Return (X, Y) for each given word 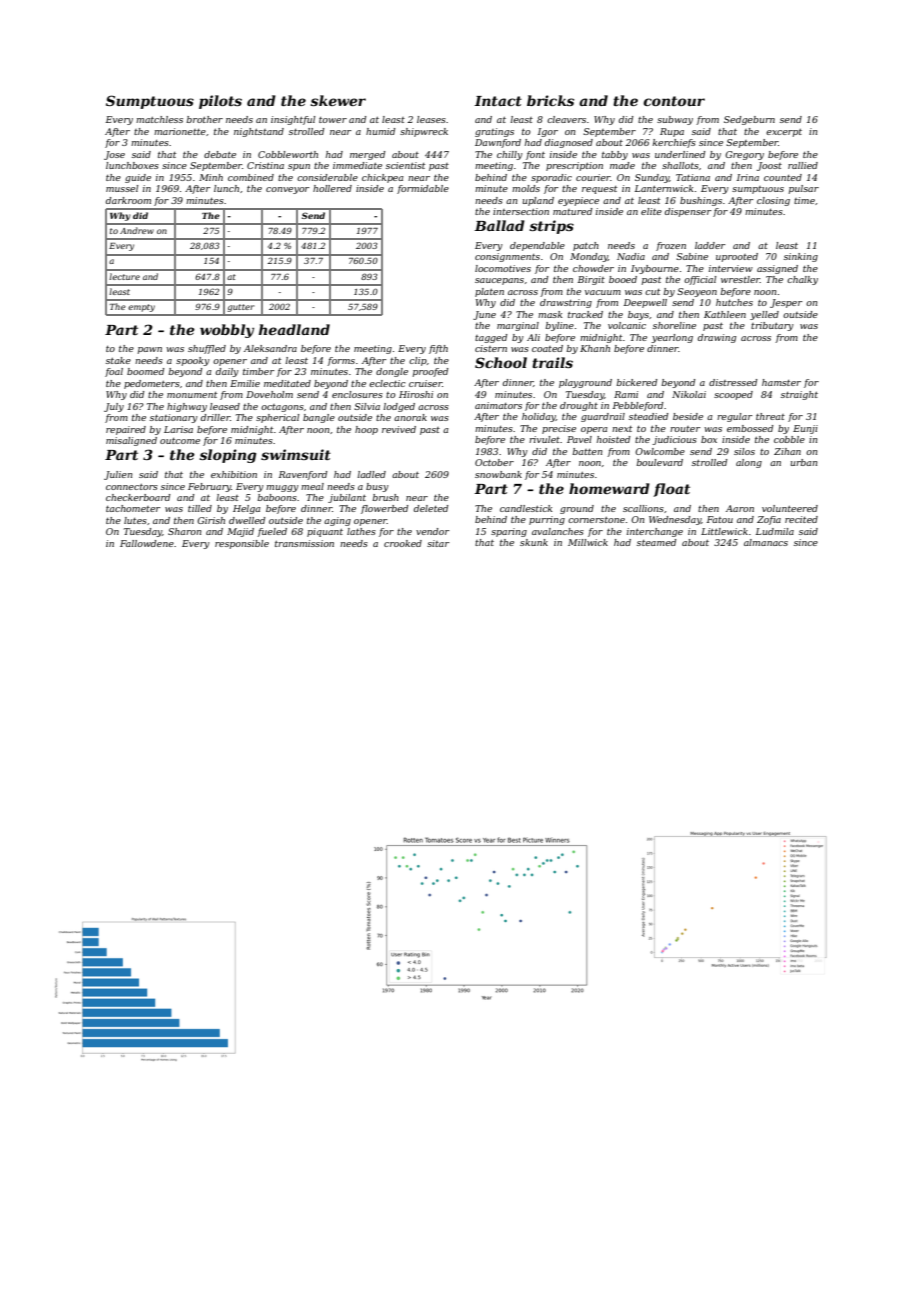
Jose (114, 155)
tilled (200, 508)
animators (498, 405)
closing (773, 201)
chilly (510, 155)
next (622, 429)
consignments (507, 257)
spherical (277, 418)
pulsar (804, 189)
